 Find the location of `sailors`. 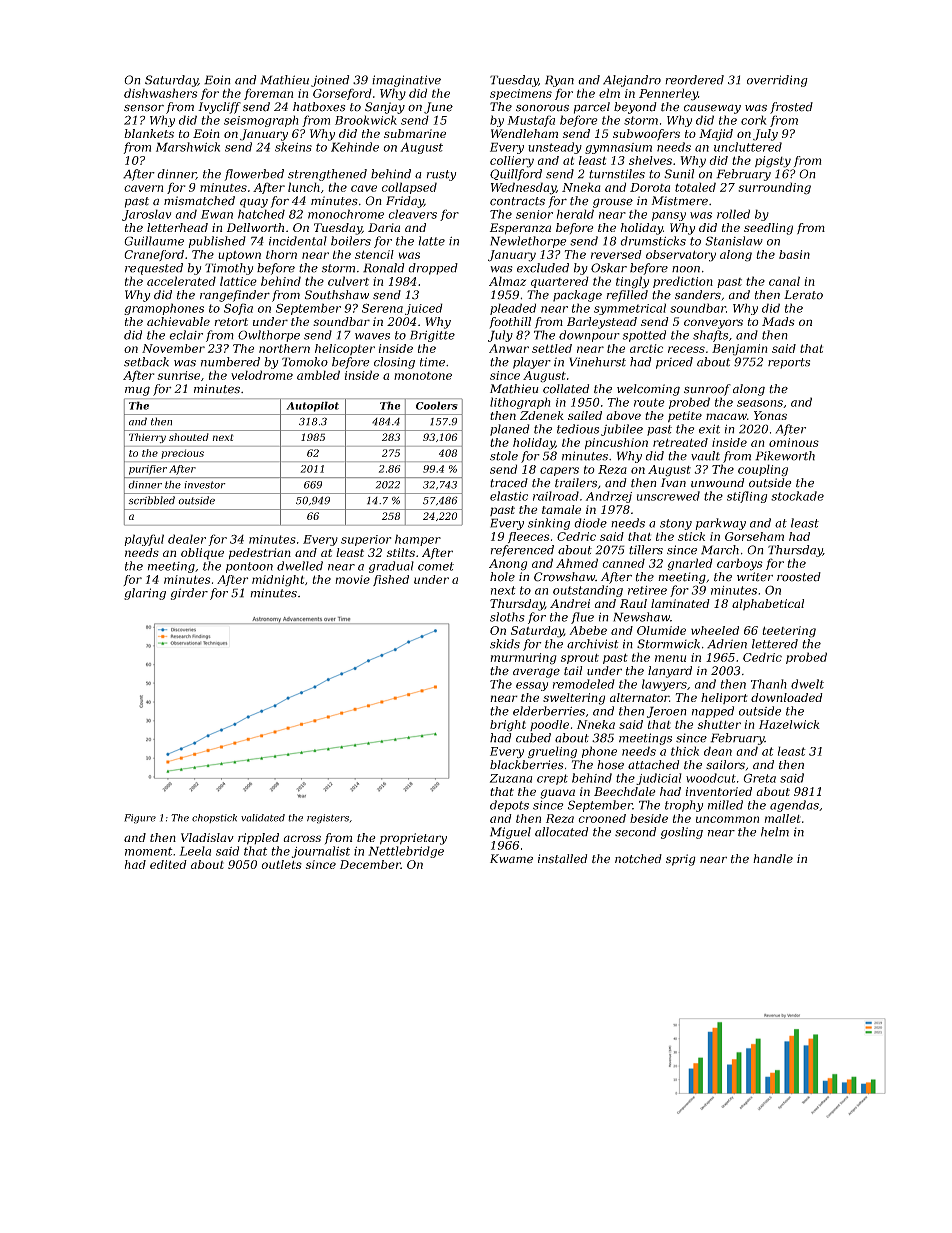

sailors is located at coordinates (725, 765).
